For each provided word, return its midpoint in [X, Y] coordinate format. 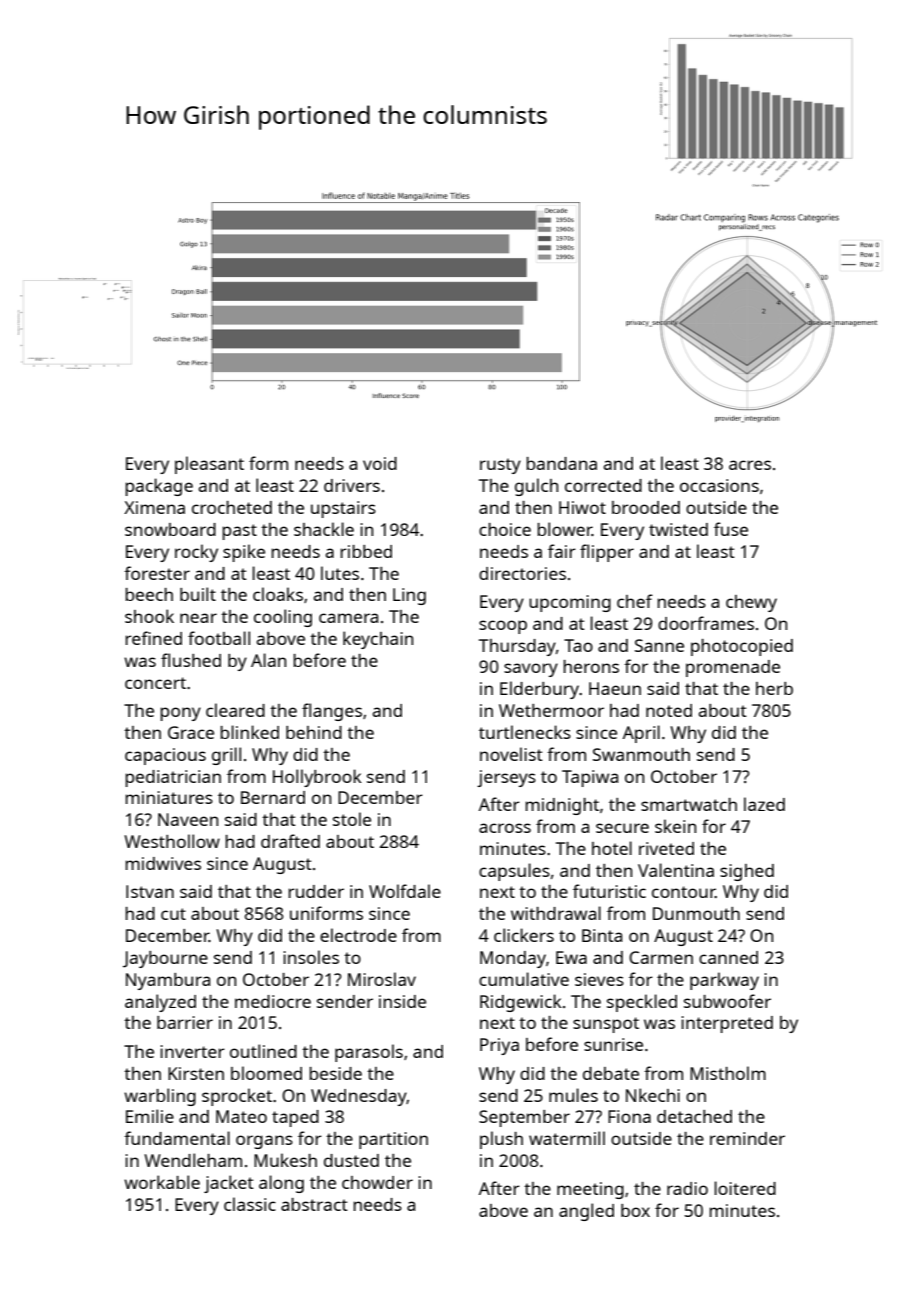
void [380, 463]
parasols [369, 1053]
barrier [185, 1022]
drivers [352, 485]
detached [694, 1116]
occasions [719, 485]
